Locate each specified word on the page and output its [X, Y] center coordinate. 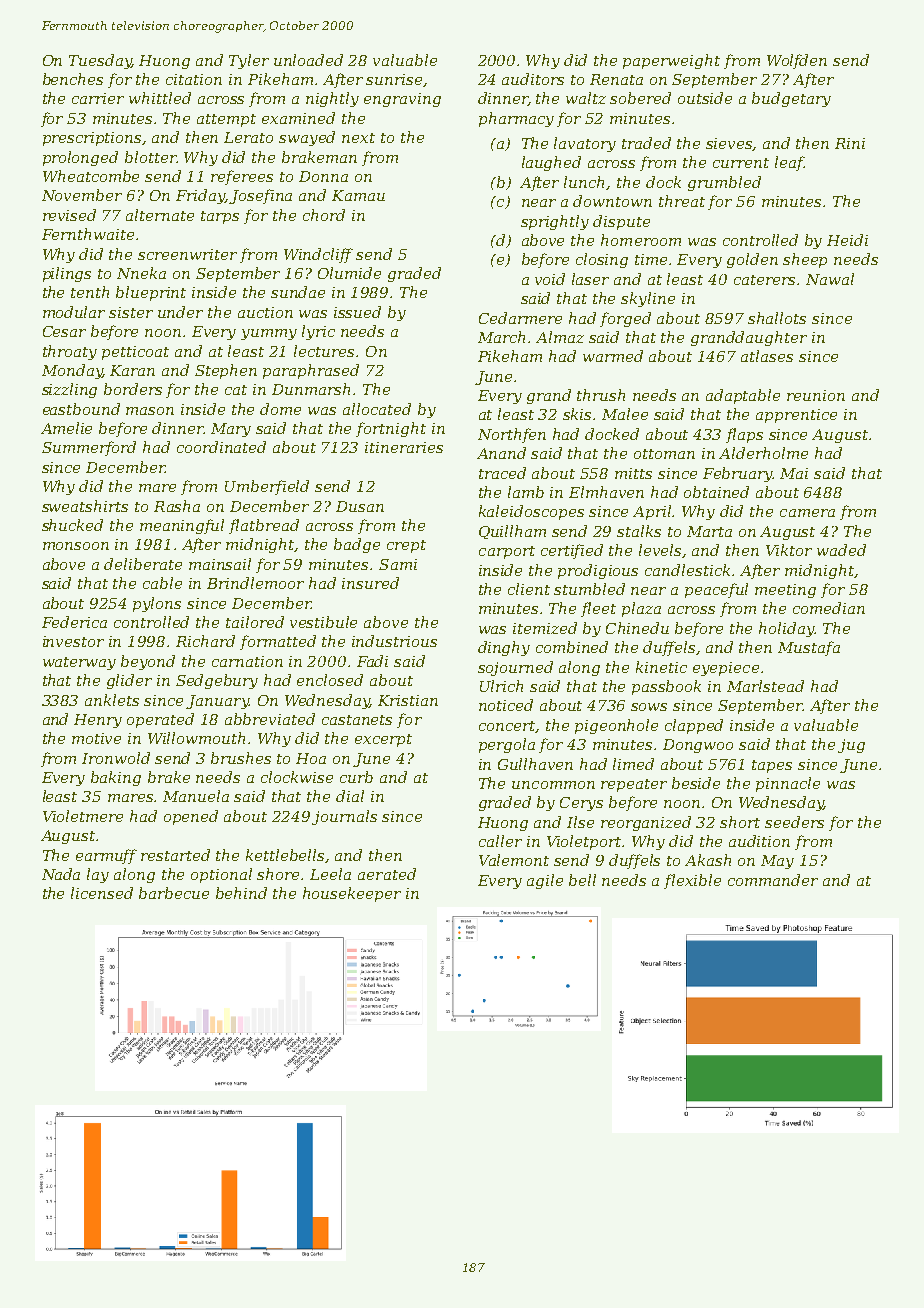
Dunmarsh [311, 389]
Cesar [64, 331]
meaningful [182, 526]
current [741, 163]
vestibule [323, 622]
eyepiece [726, 669]
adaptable [743, 396]
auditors [533, 79]
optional [221, 875]
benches [73, 79]
